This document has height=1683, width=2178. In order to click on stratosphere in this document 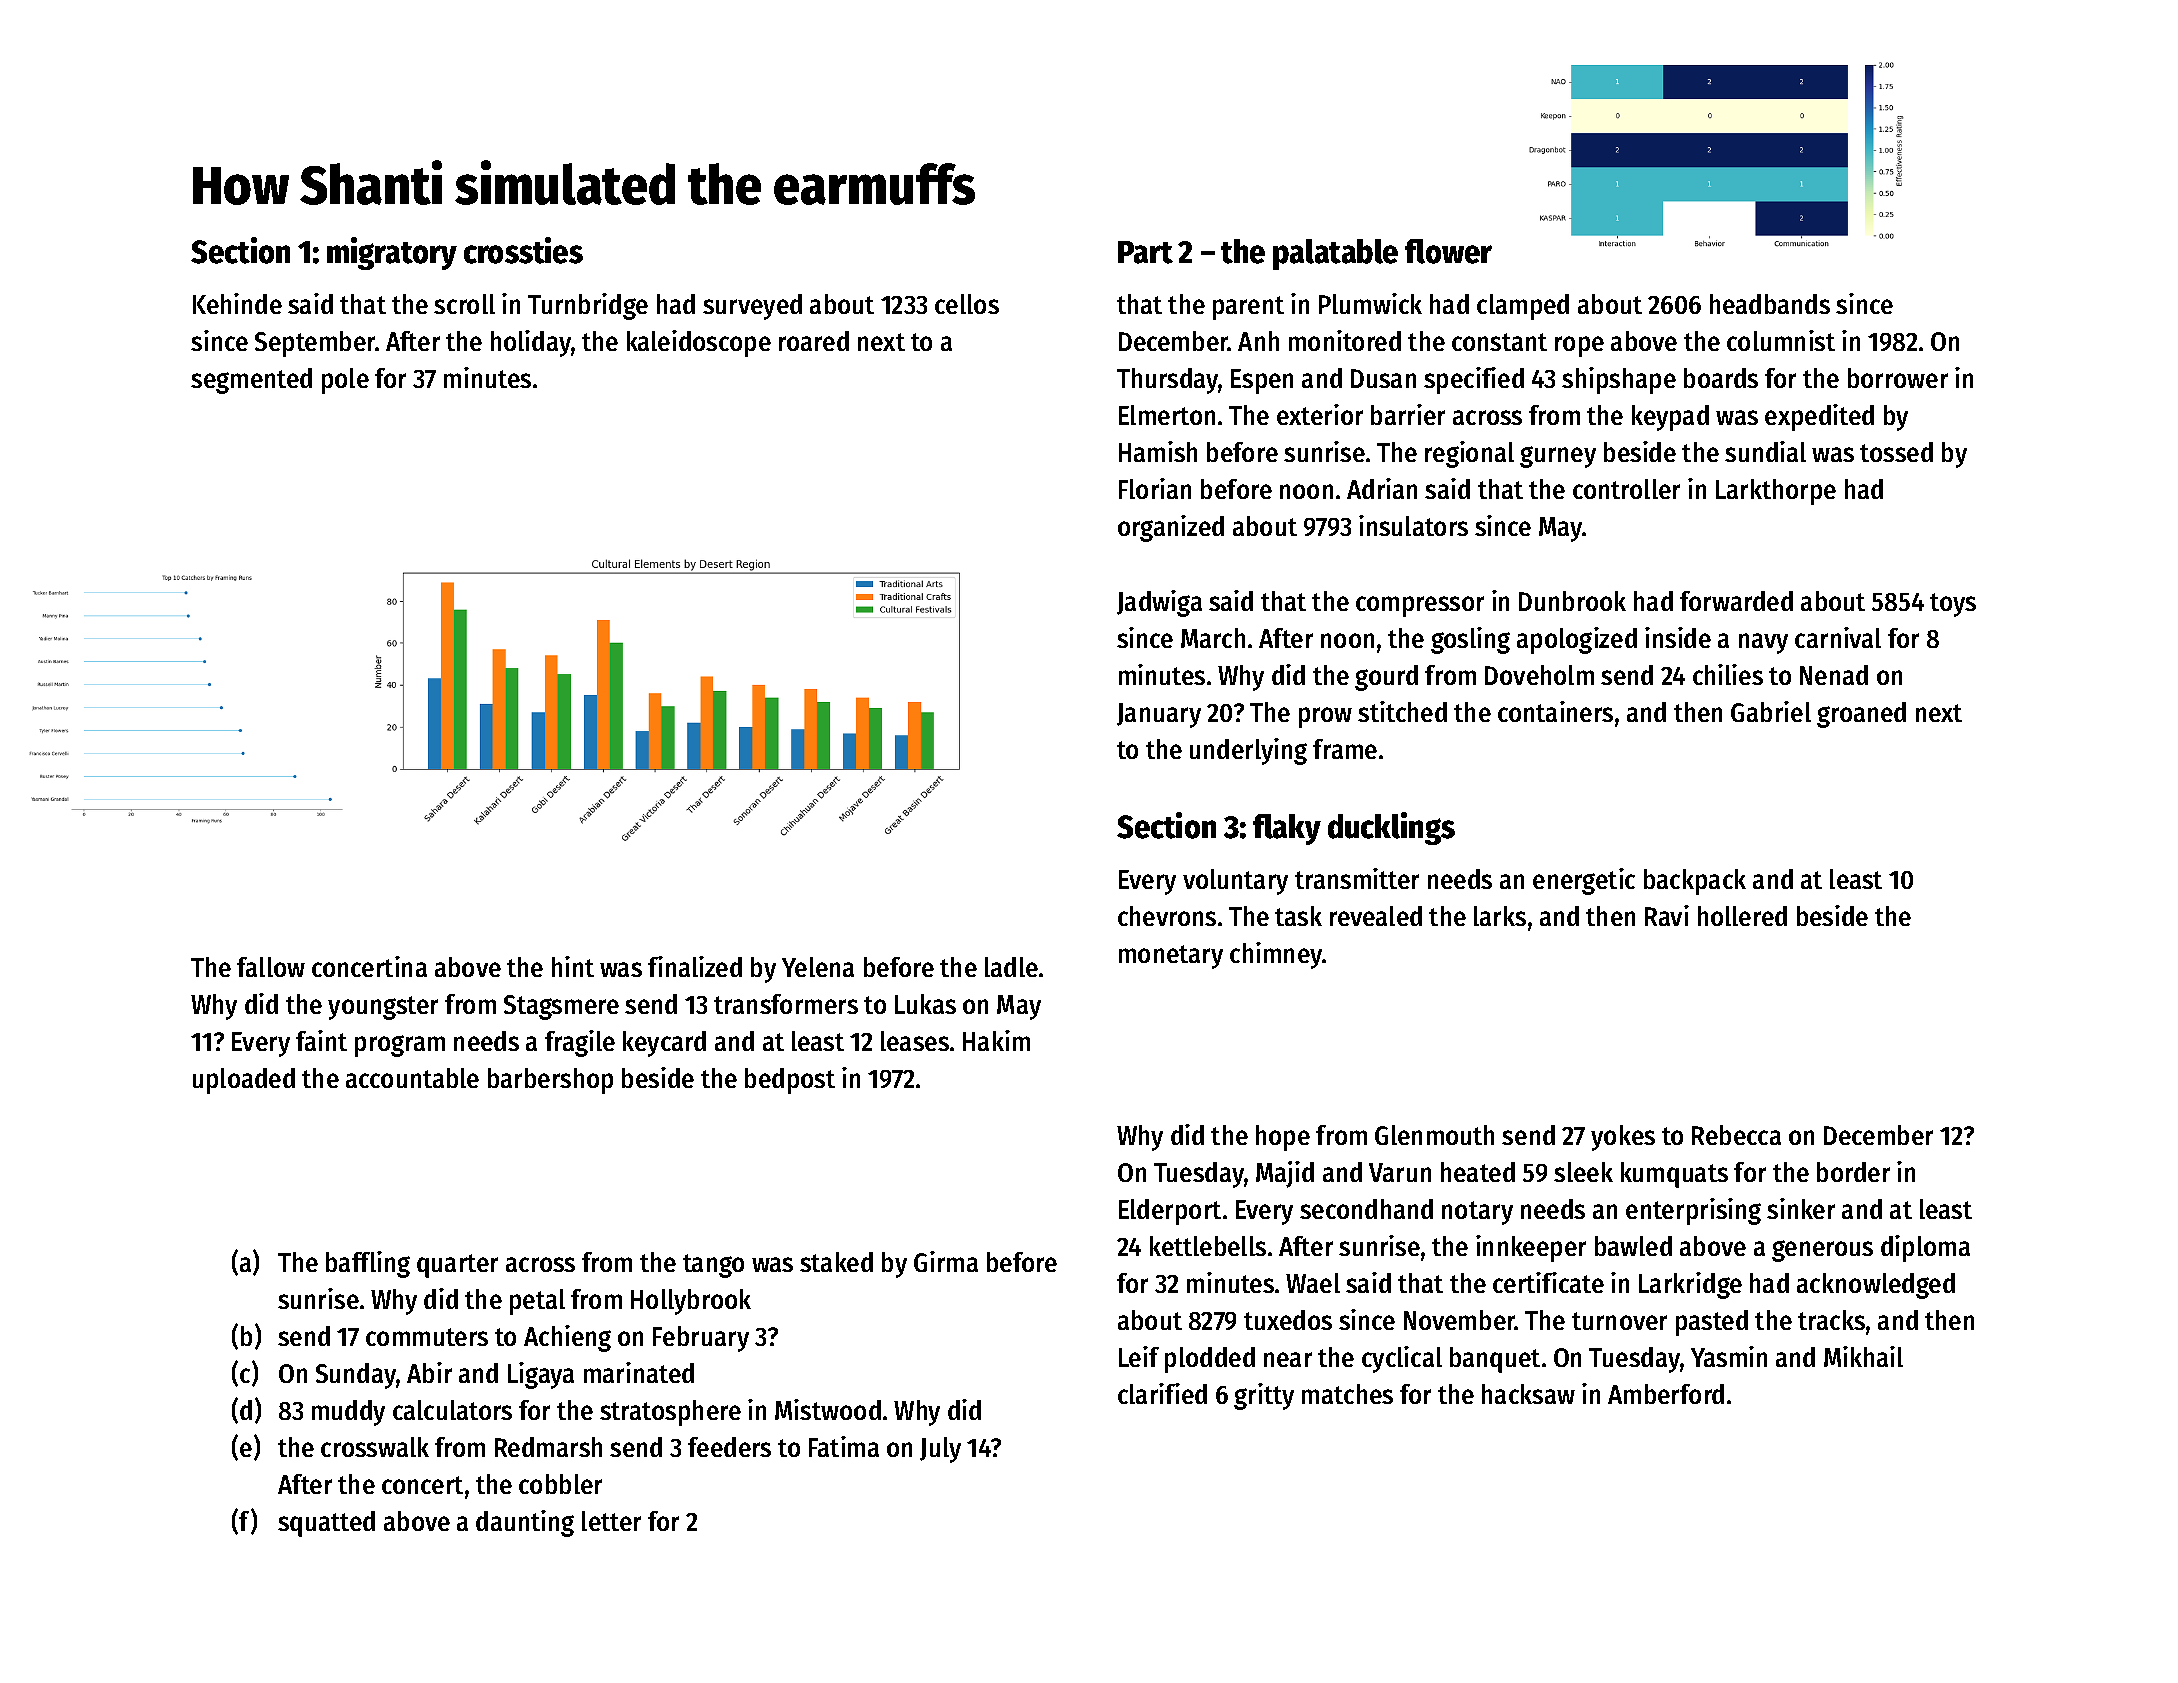, I will do `click(670, 1413)`.
